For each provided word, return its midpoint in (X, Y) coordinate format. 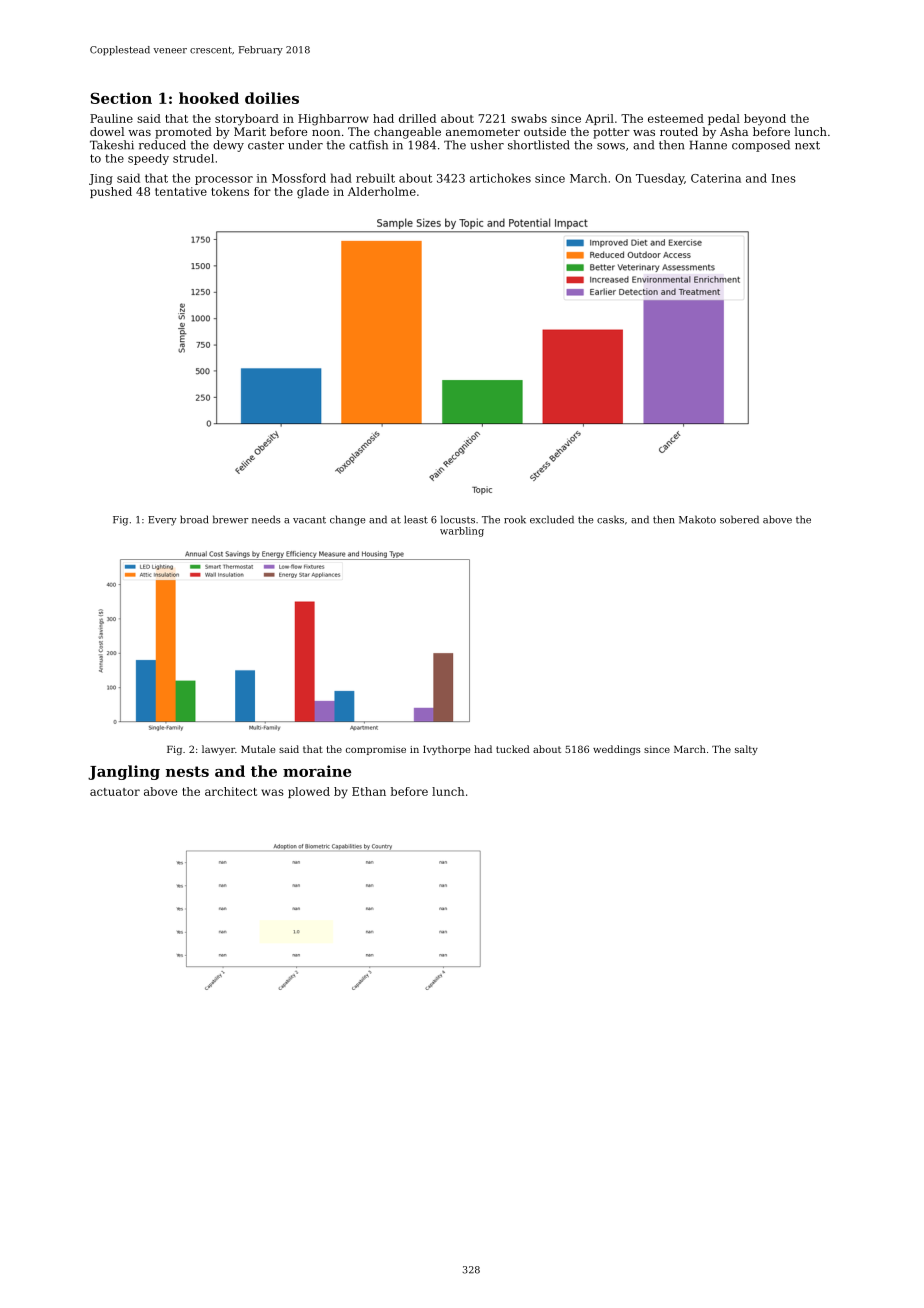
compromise (376, 750)
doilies (272, 98)
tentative (181, 191)
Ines (784, 178)
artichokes (500, 178)
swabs (529, 118)
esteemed (676, 118)
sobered (739, 519)
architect (231, 791)
